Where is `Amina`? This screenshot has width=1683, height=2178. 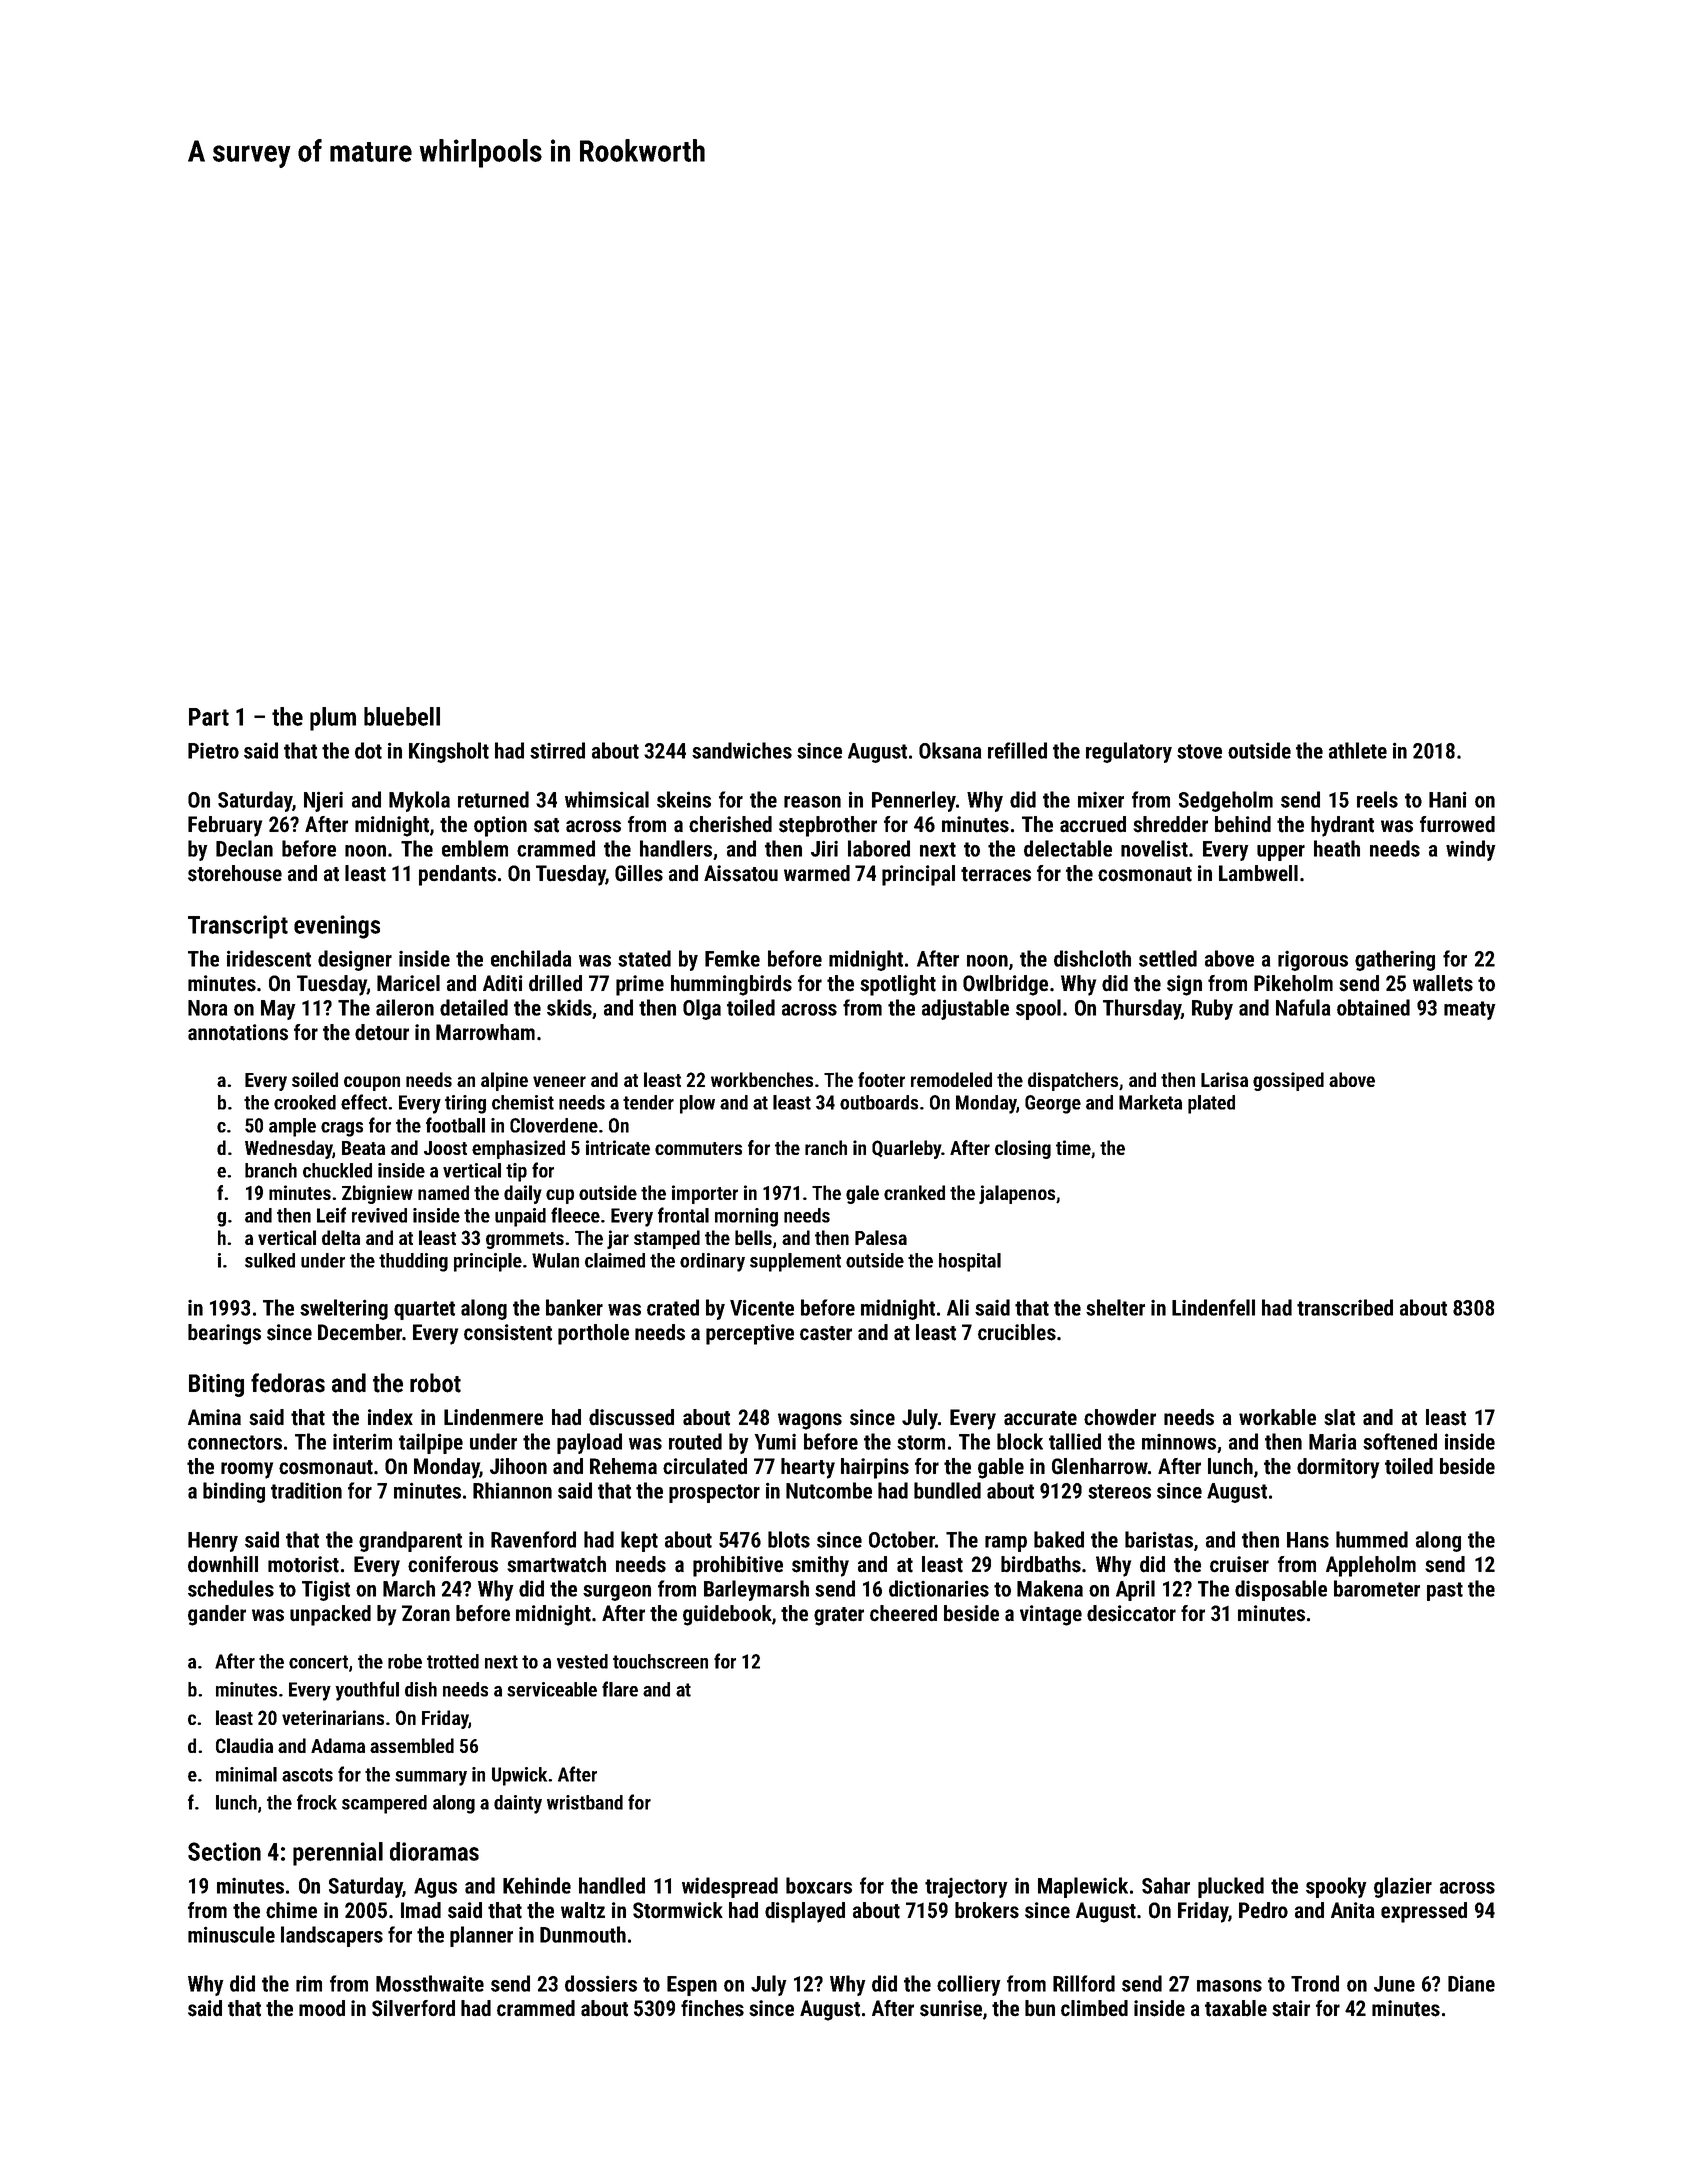 Amina is located at coordinates (214, 1417).
